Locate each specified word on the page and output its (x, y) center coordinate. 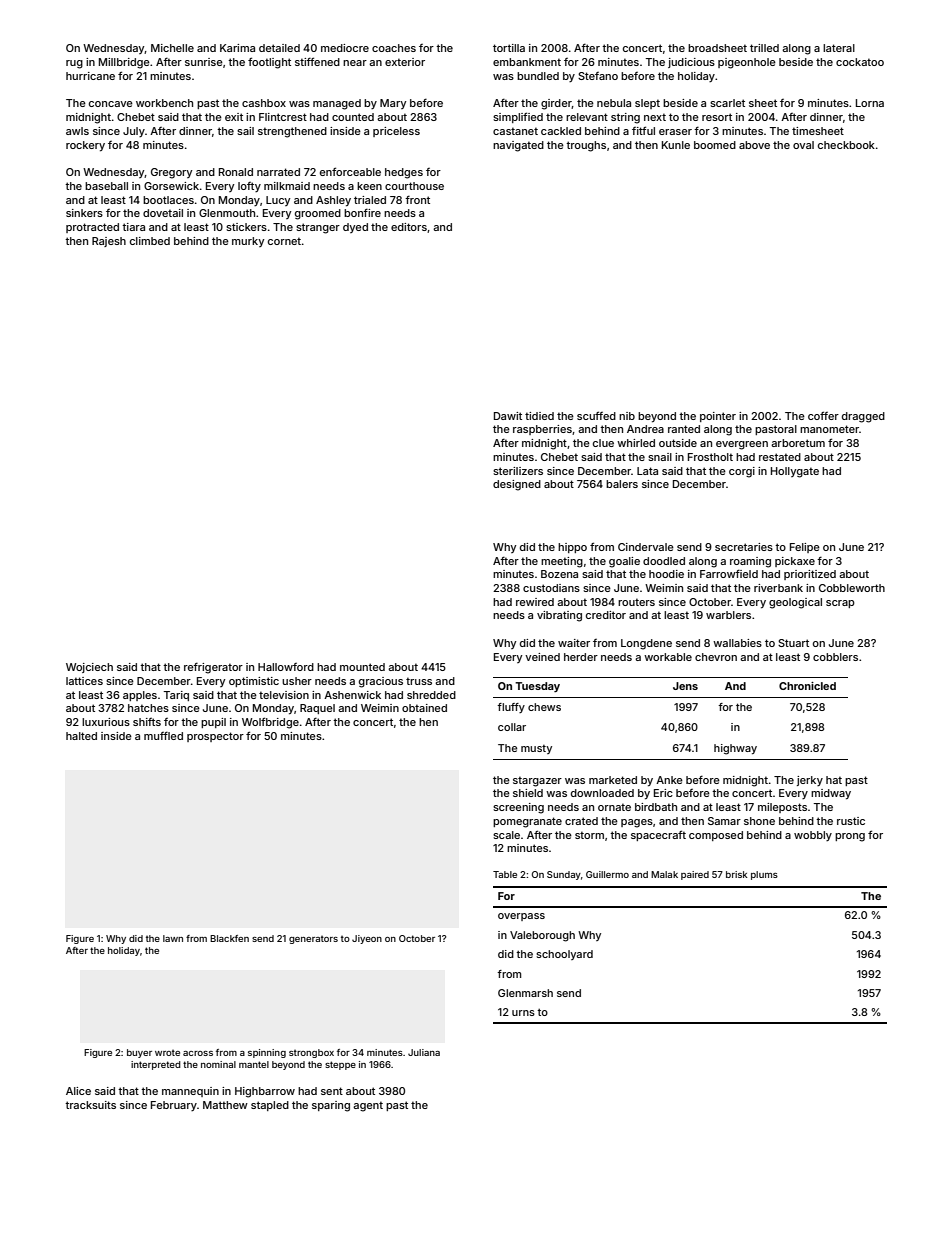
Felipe (805, 548)
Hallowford (286, 667)
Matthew (225, 1105)
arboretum (798, 443)
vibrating (559, 616)
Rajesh (109, 242)
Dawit (508, 416)
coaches (394, 48)
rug (74, 64)
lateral (839, 48)
